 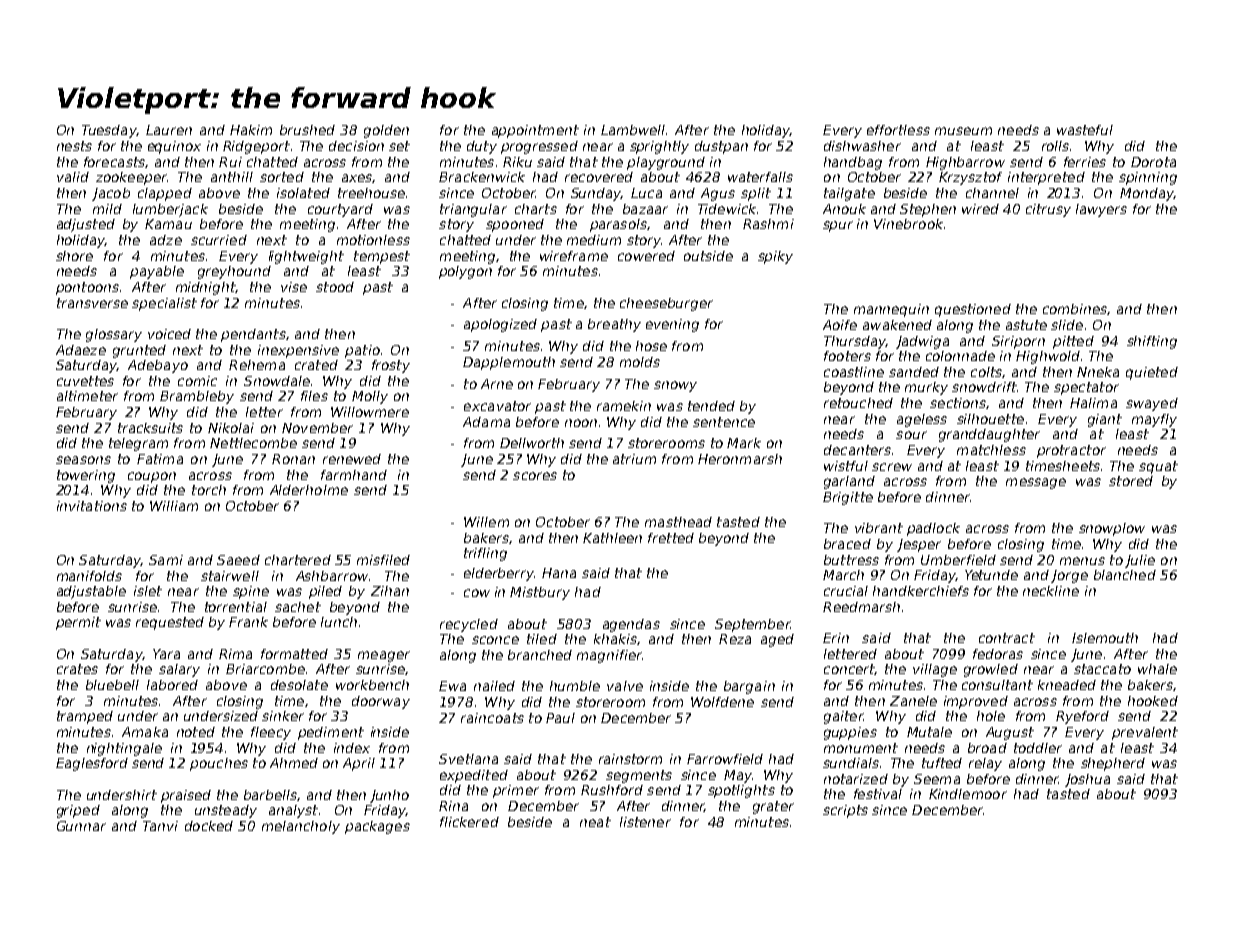 I want to click on shifting, so click(x=1152, y=342).
